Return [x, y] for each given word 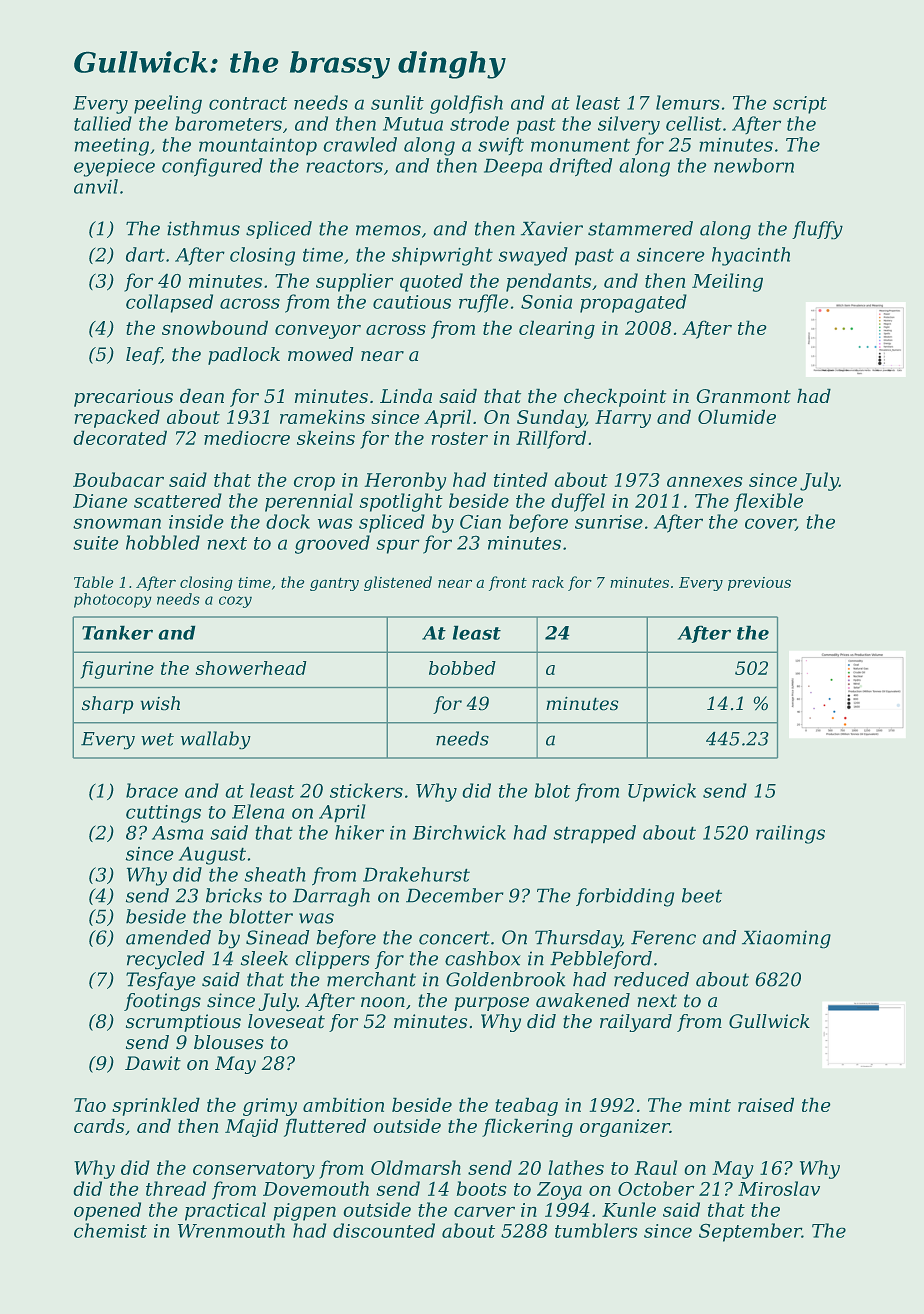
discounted [384, 1230]
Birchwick [459, 832]
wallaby [216, 740]
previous [759, 584]
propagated [633, 303]
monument [580, 145]
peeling [168, 104]
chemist [110, 1230]
